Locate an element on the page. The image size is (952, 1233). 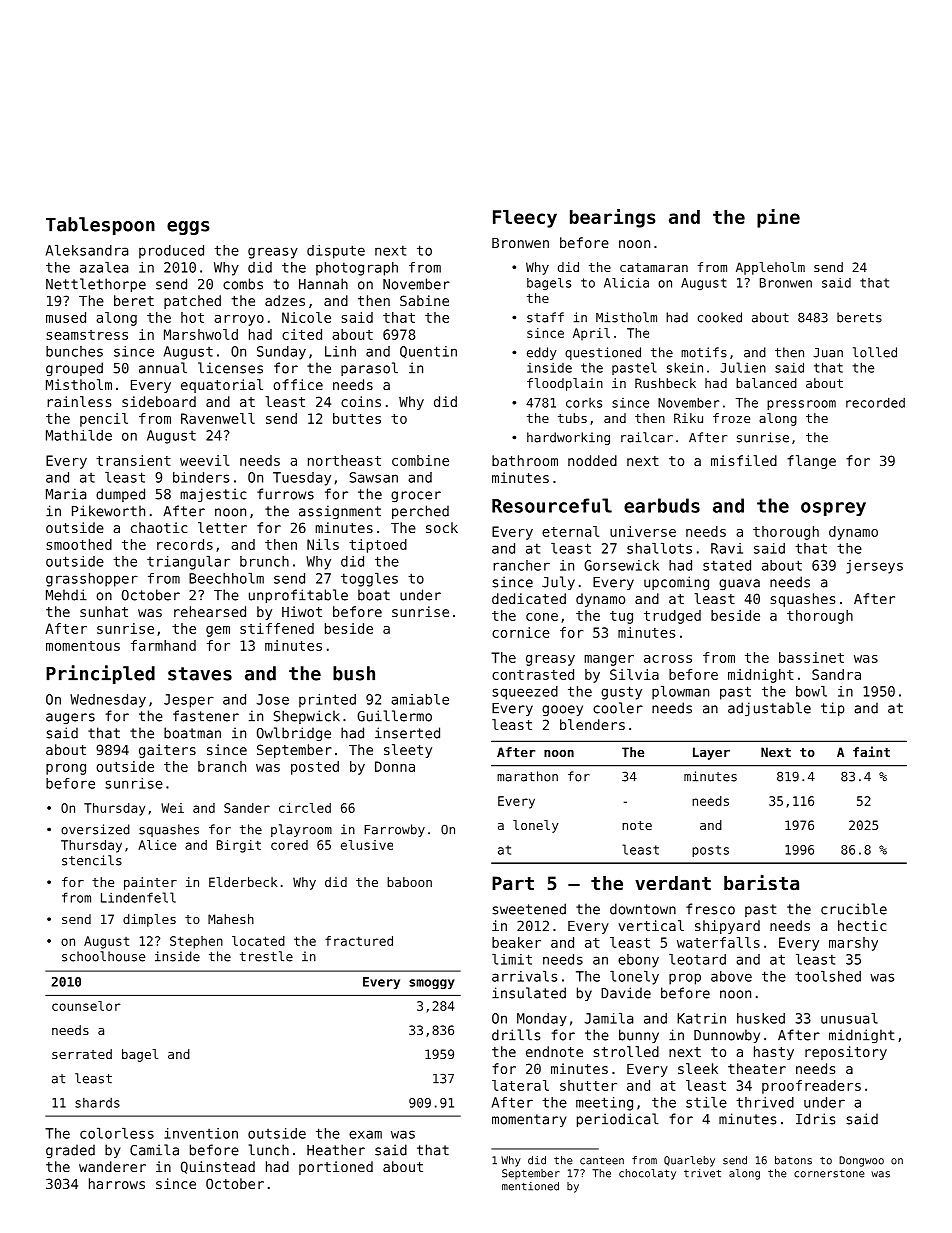
pine is located at coordinates (778, 218).
